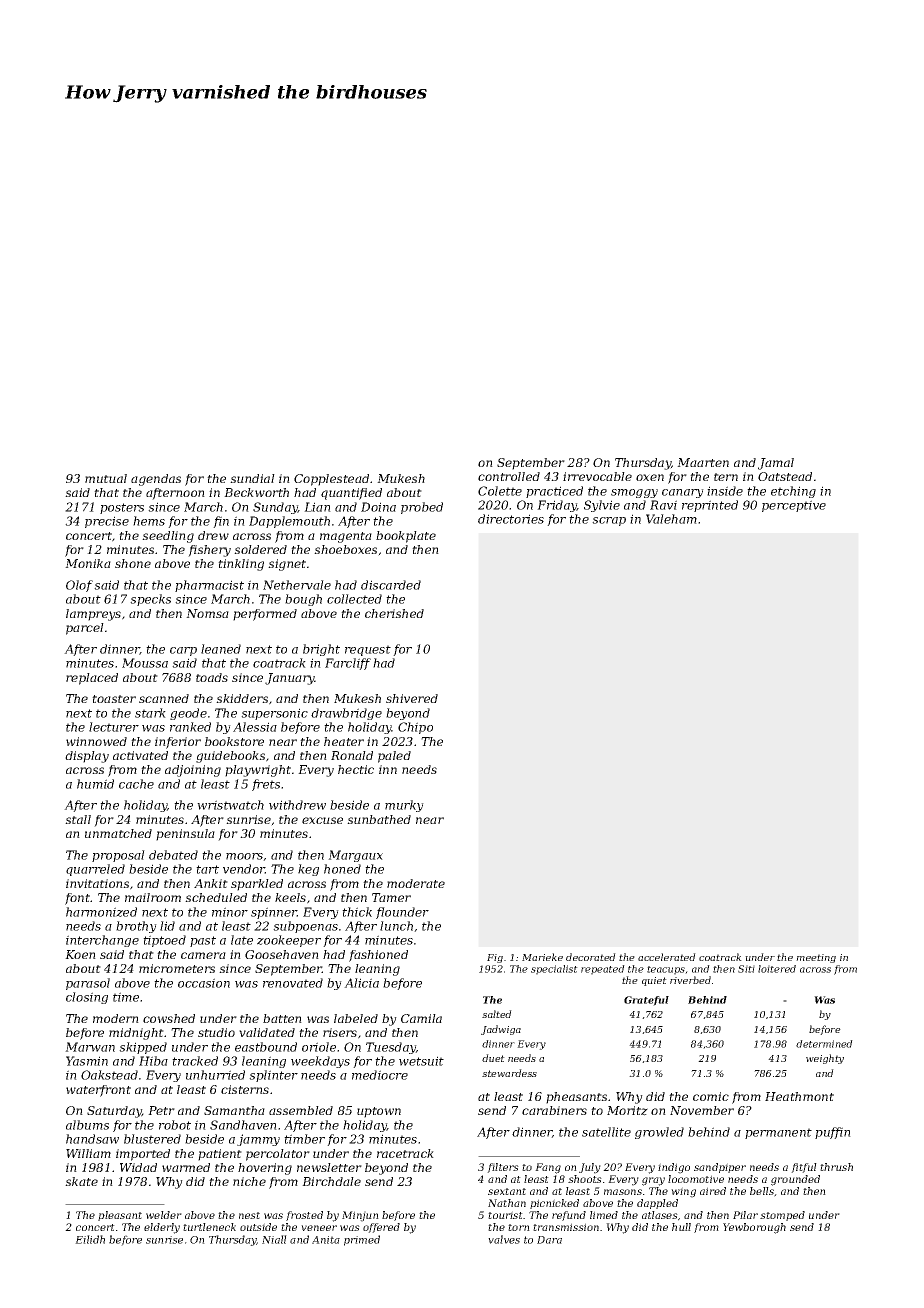 Image resolution: width=924 pixels, height=1308 pixels. Describe the element at coordinates (362, 1240) in the screenshot. I see `primed` at that location.
